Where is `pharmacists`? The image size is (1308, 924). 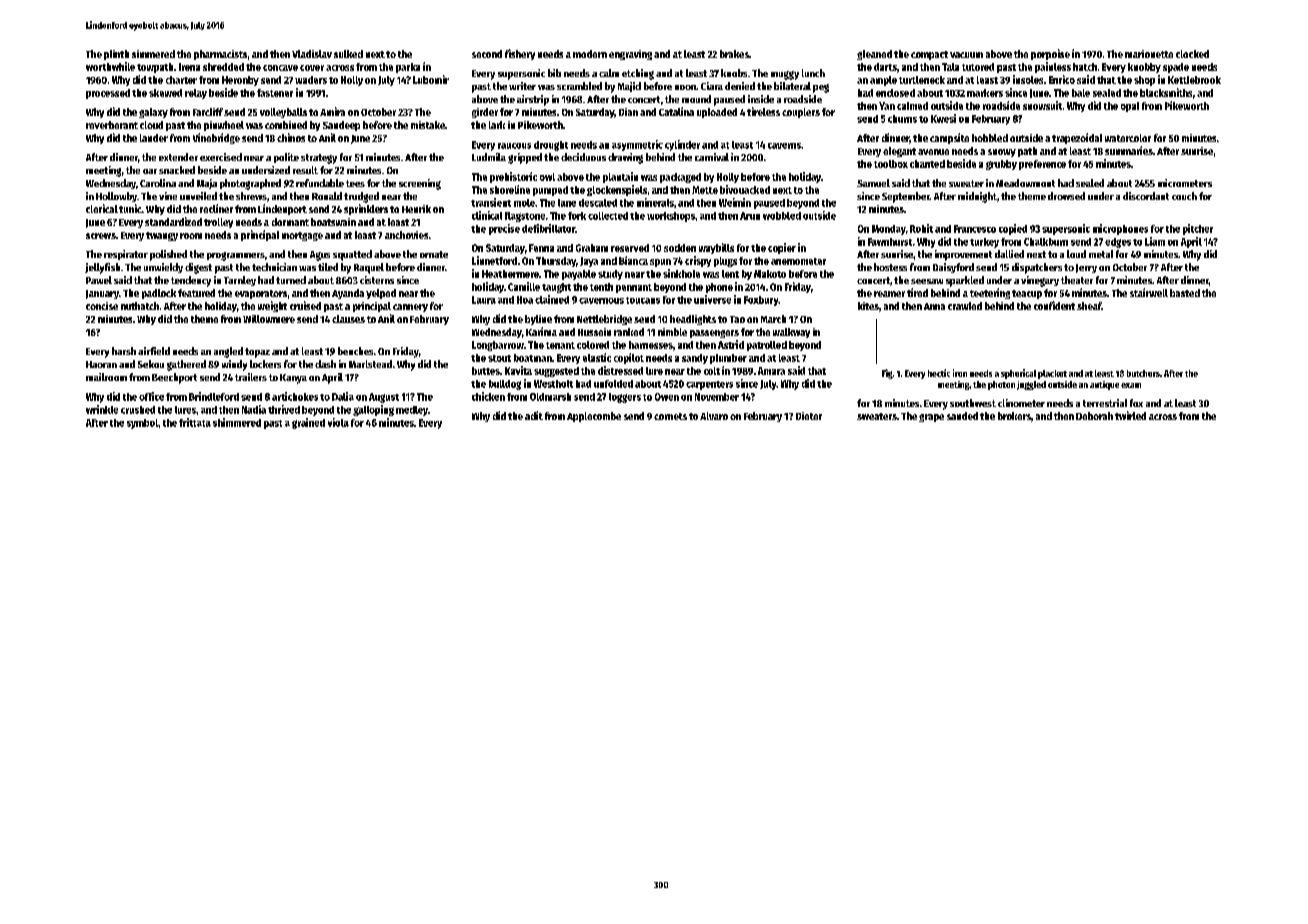
pharmacists is located at coordinates (220, 55).
